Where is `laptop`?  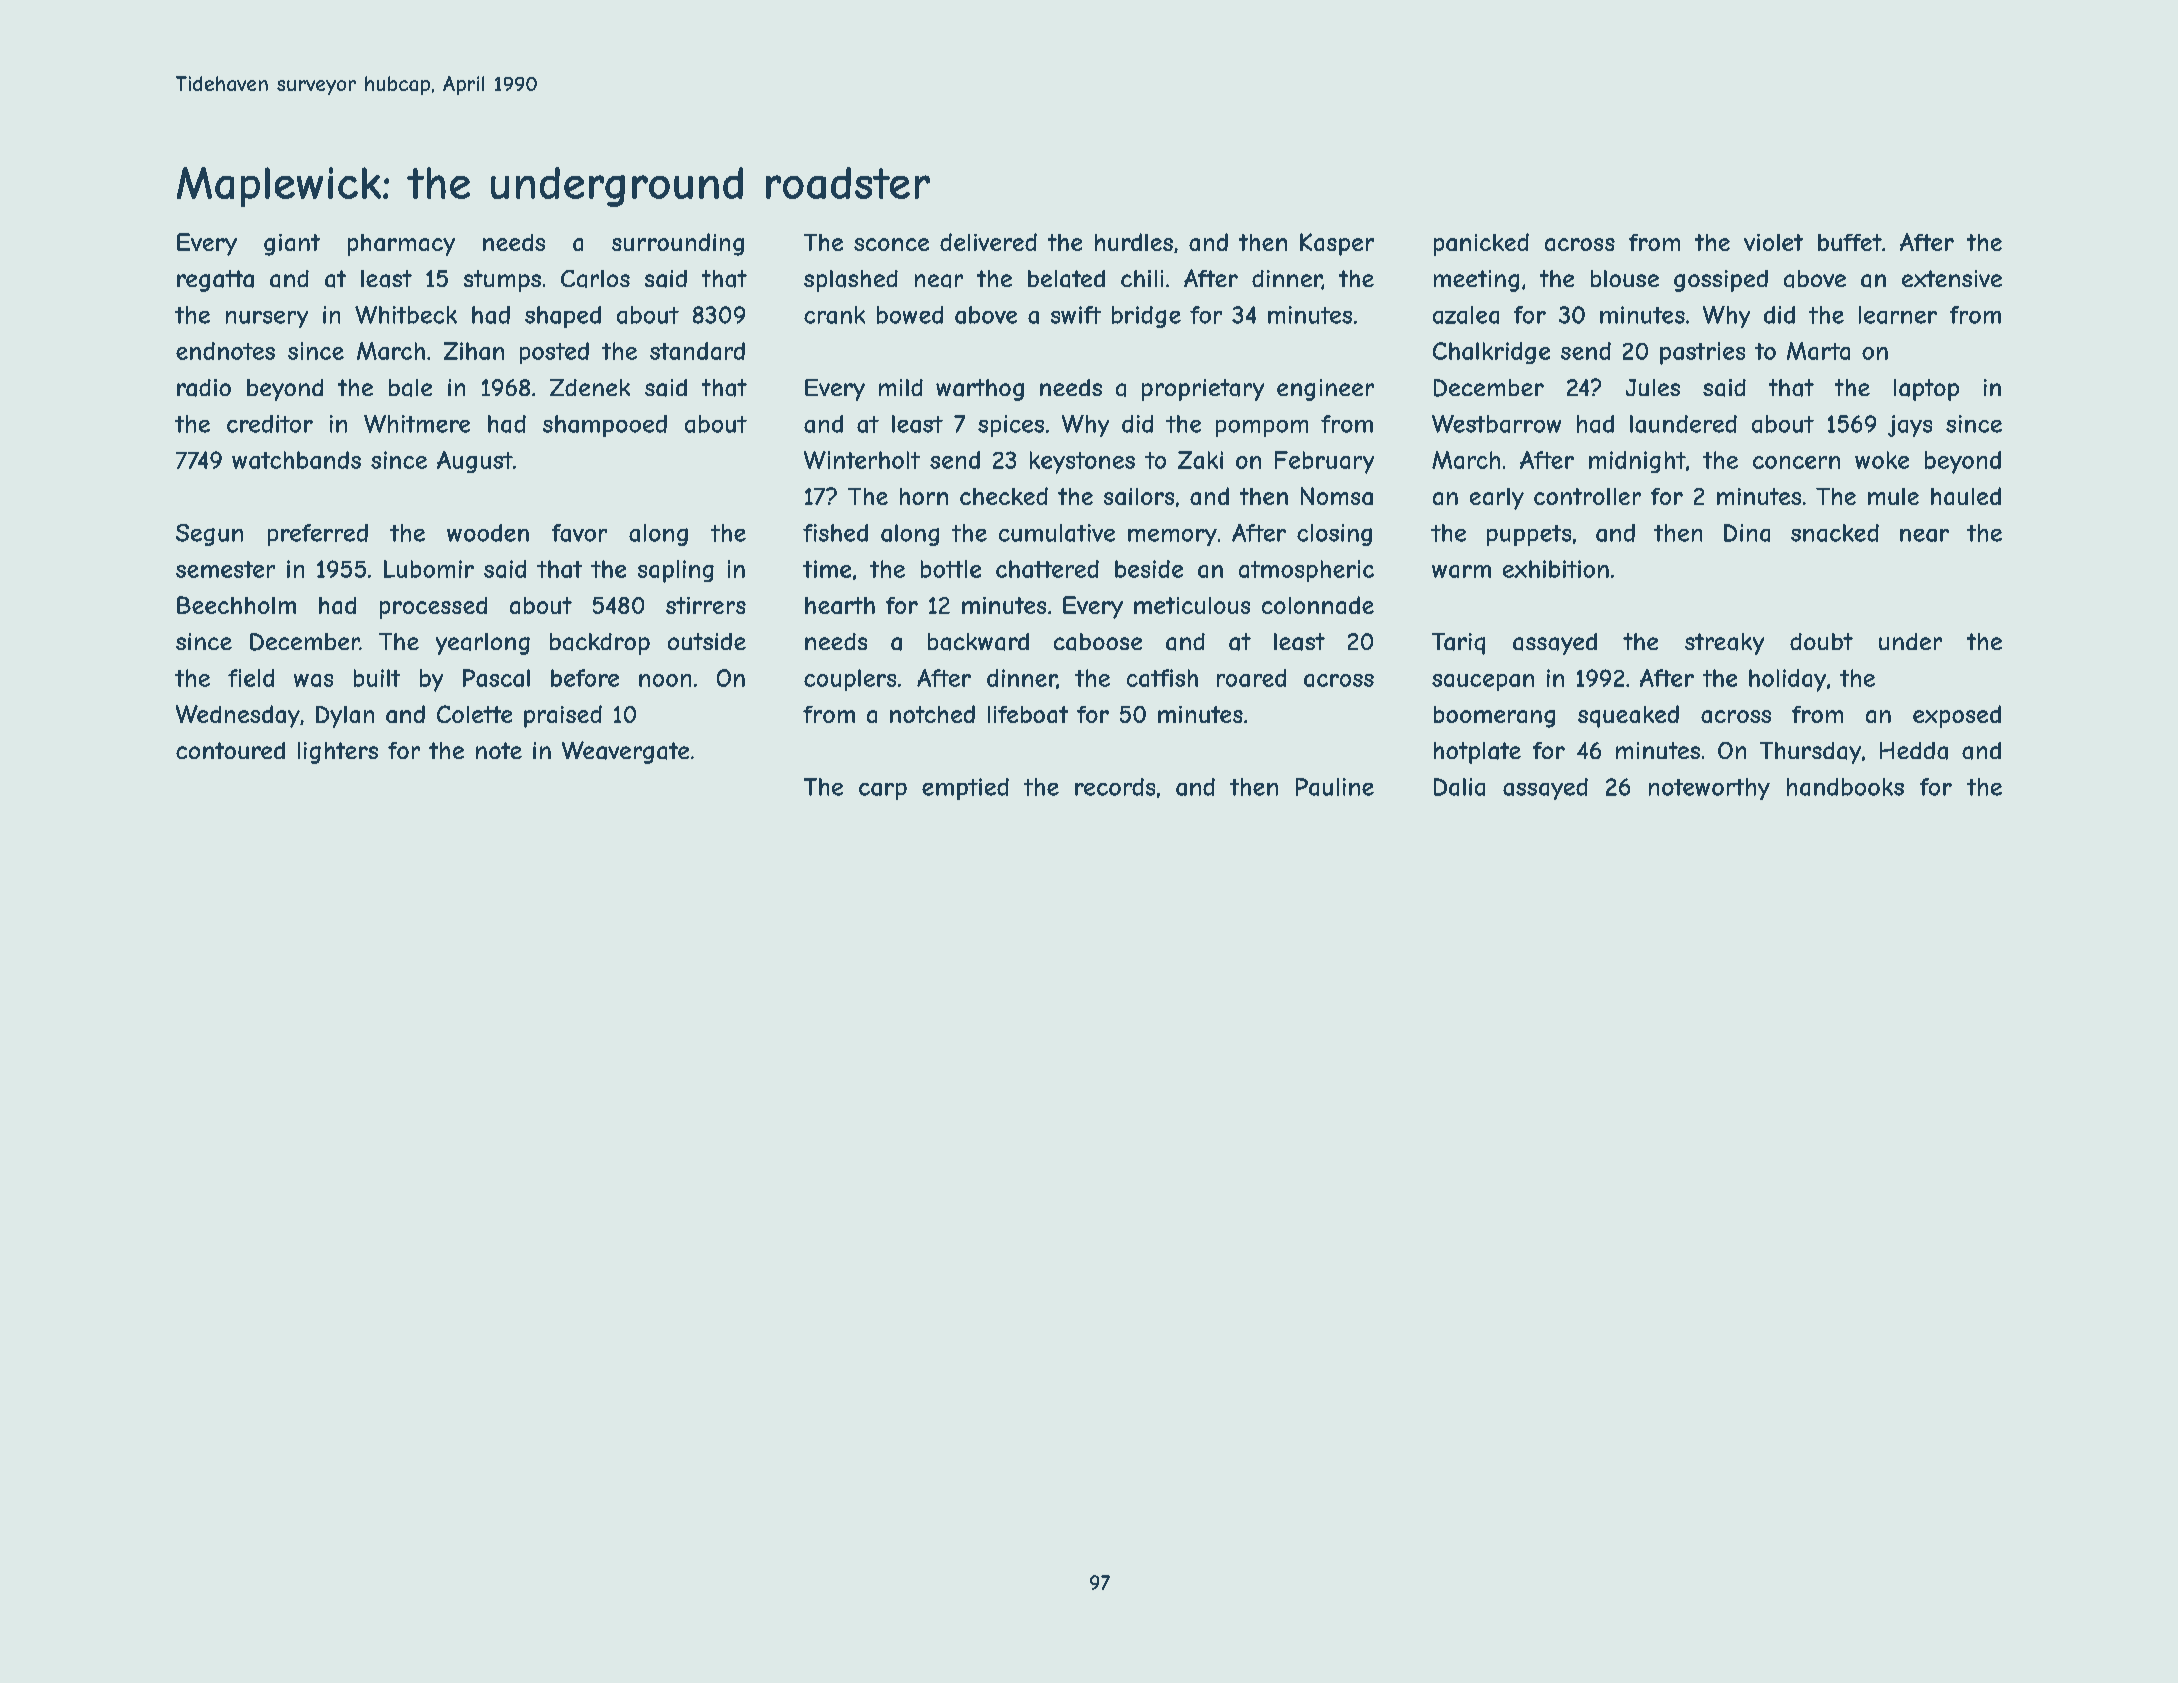 laptop is located at coordinates (1926, 390).
